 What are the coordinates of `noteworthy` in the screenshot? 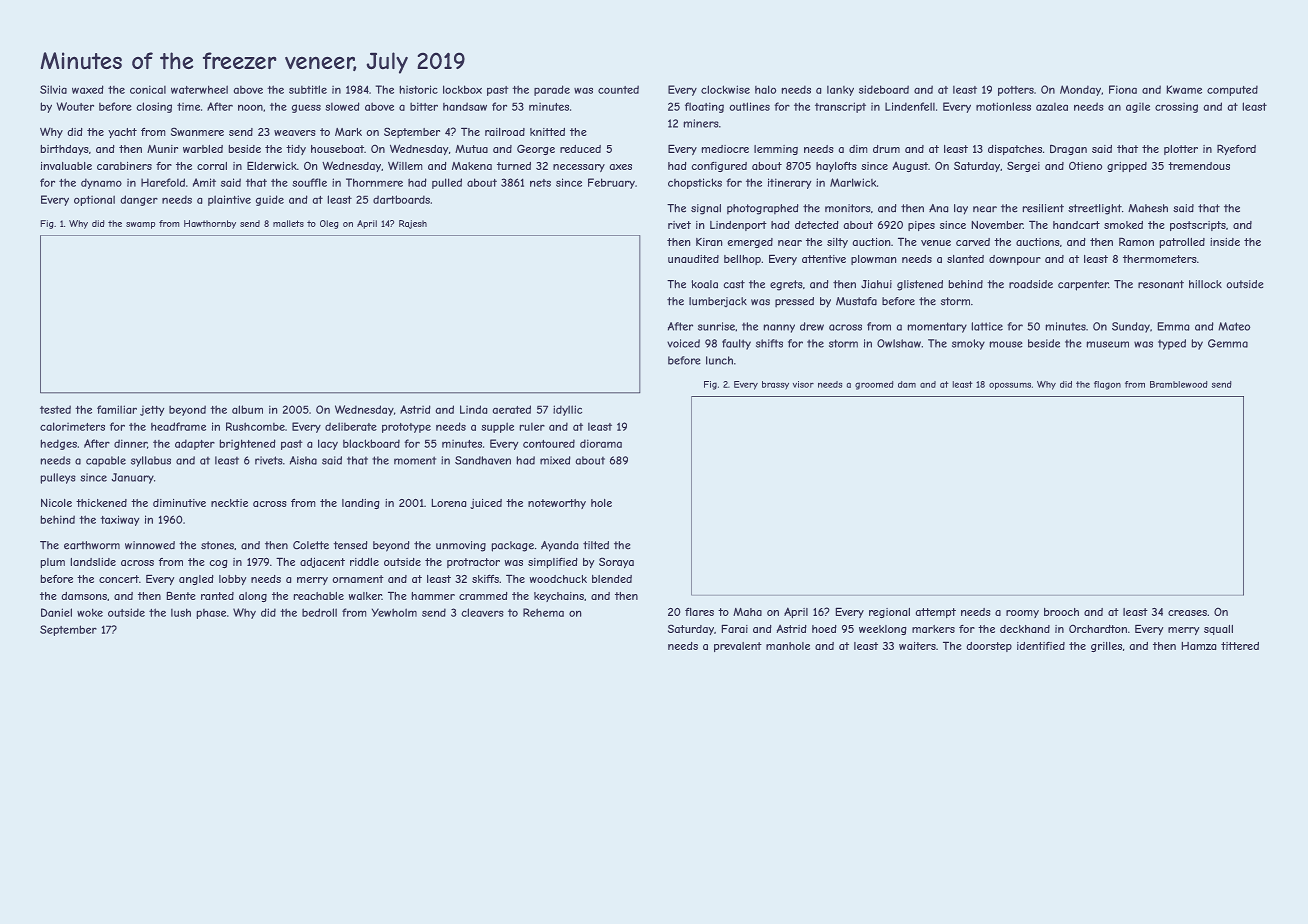 It's located at (557, 504).
